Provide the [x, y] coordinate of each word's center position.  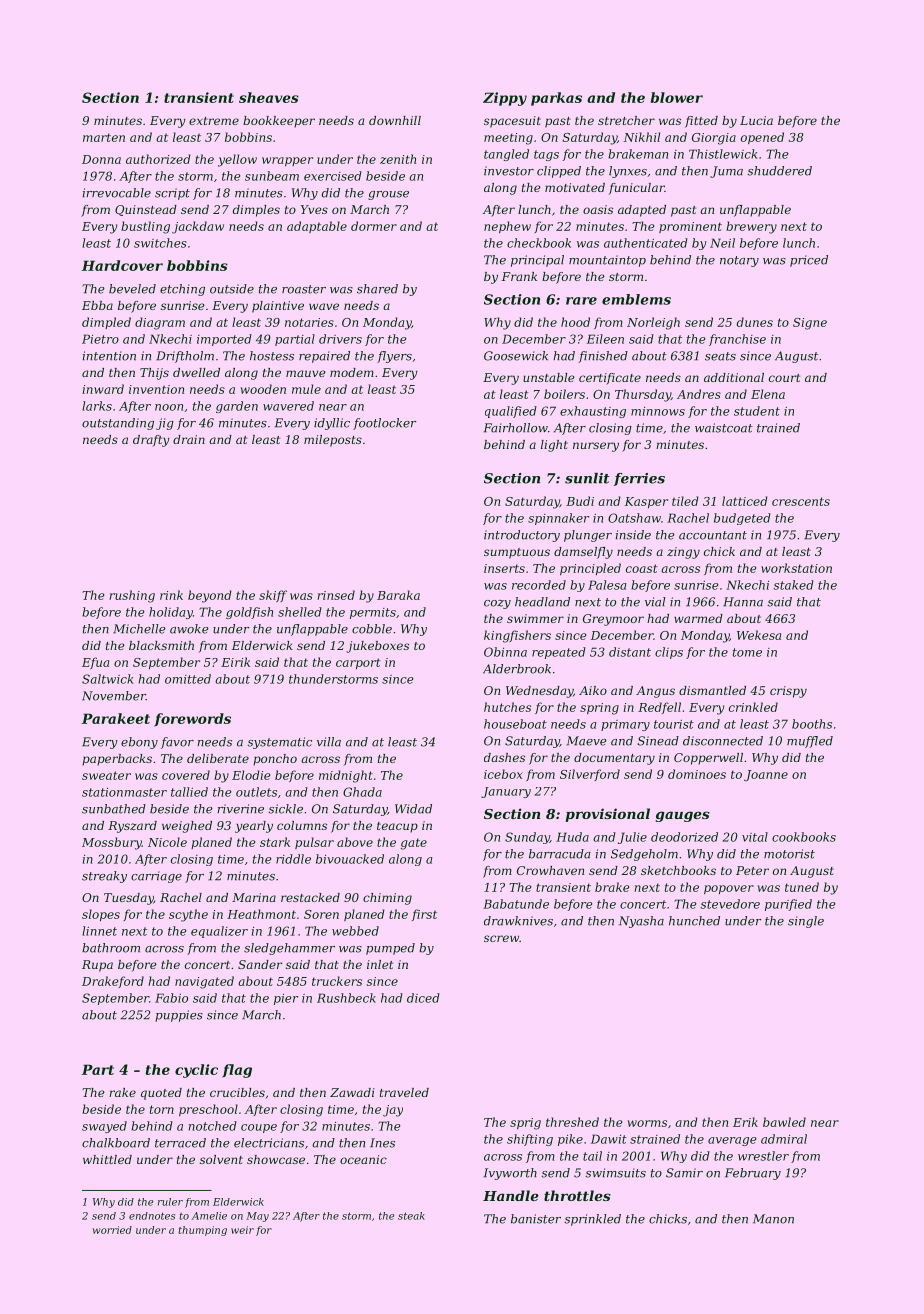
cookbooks [804, 837]
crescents [801, 501]
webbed [355, 931]
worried [112, 1230]
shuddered [779, 171]
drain [189, 439]
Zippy [505, 99]
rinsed [336, 595]
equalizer [219, 932]
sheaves [269, 97]
